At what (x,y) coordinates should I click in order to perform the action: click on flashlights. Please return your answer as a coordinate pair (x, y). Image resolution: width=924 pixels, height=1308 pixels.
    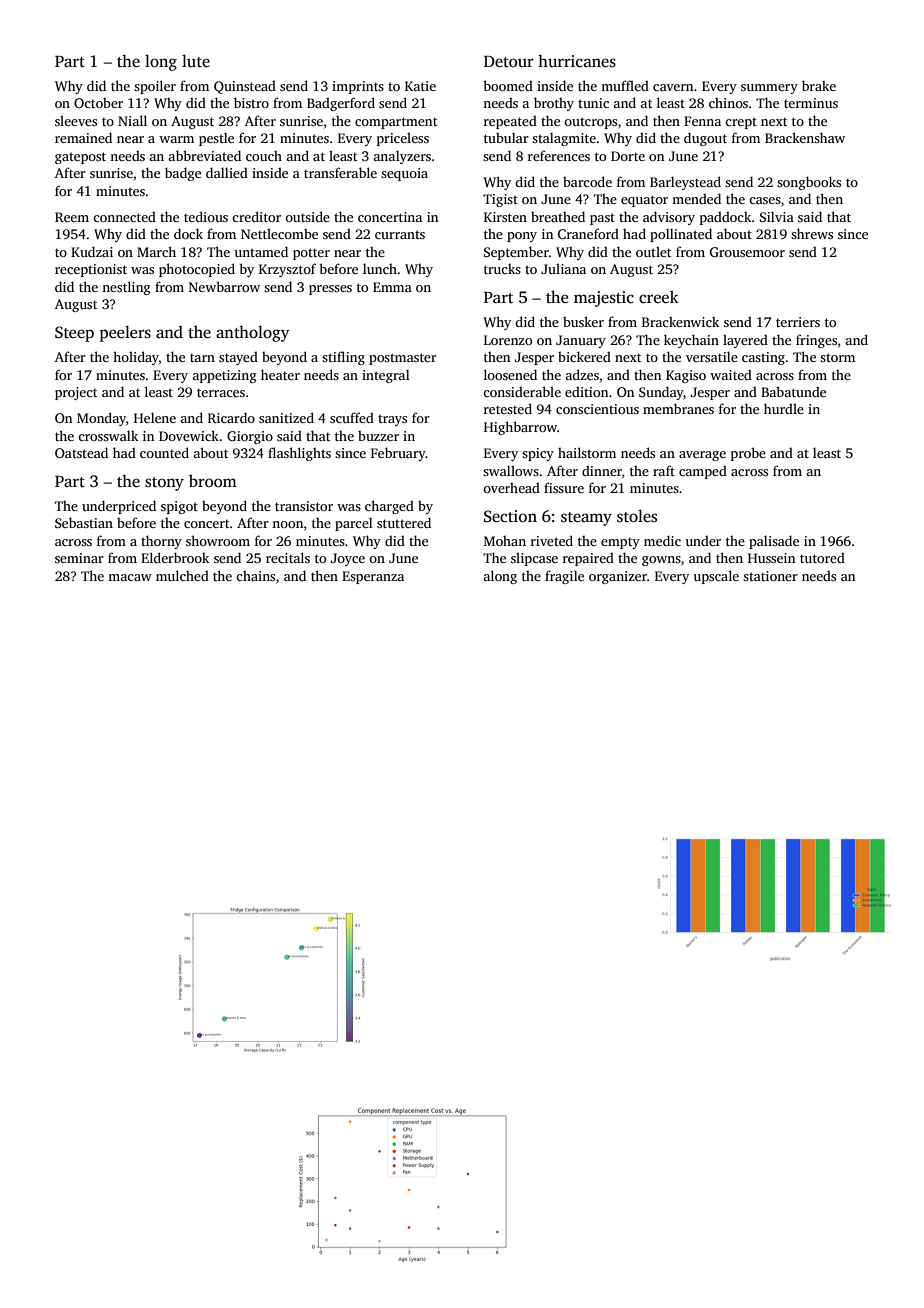
    Looking at the image, I should click on (299, 454).
